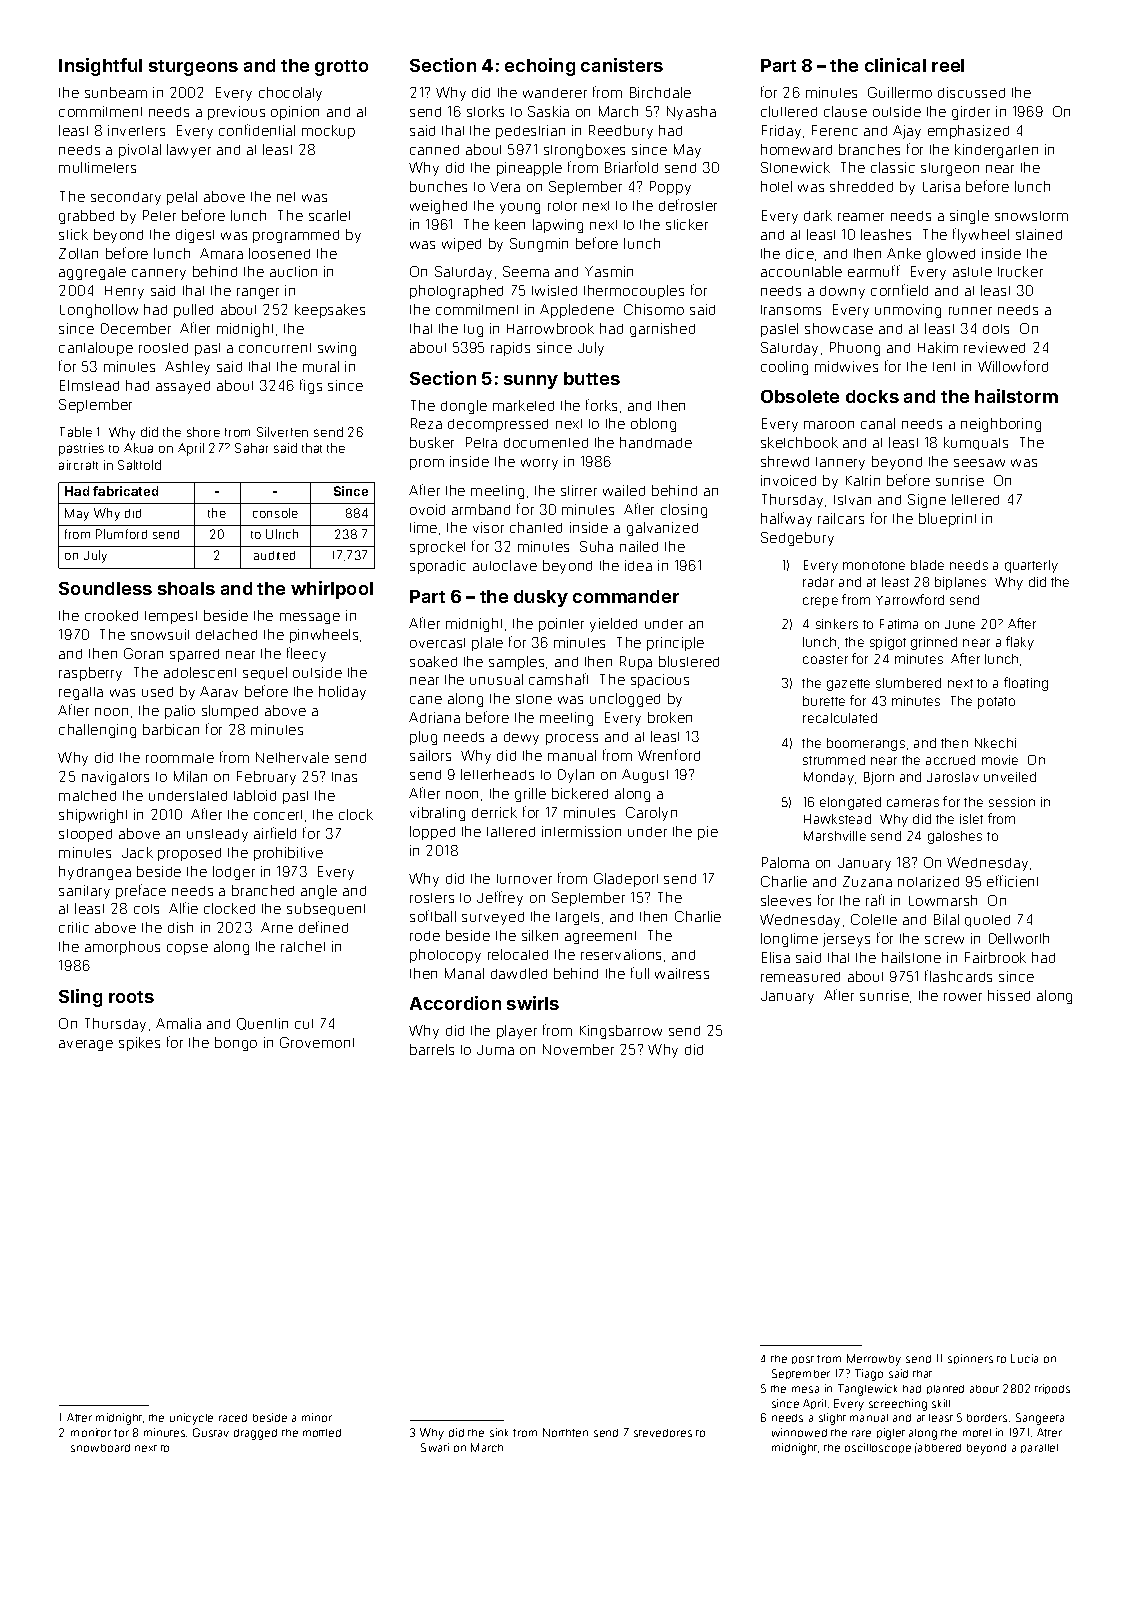  Describe the element at coordinates (100, 67) in the document. I see `Insightful` at that location.
